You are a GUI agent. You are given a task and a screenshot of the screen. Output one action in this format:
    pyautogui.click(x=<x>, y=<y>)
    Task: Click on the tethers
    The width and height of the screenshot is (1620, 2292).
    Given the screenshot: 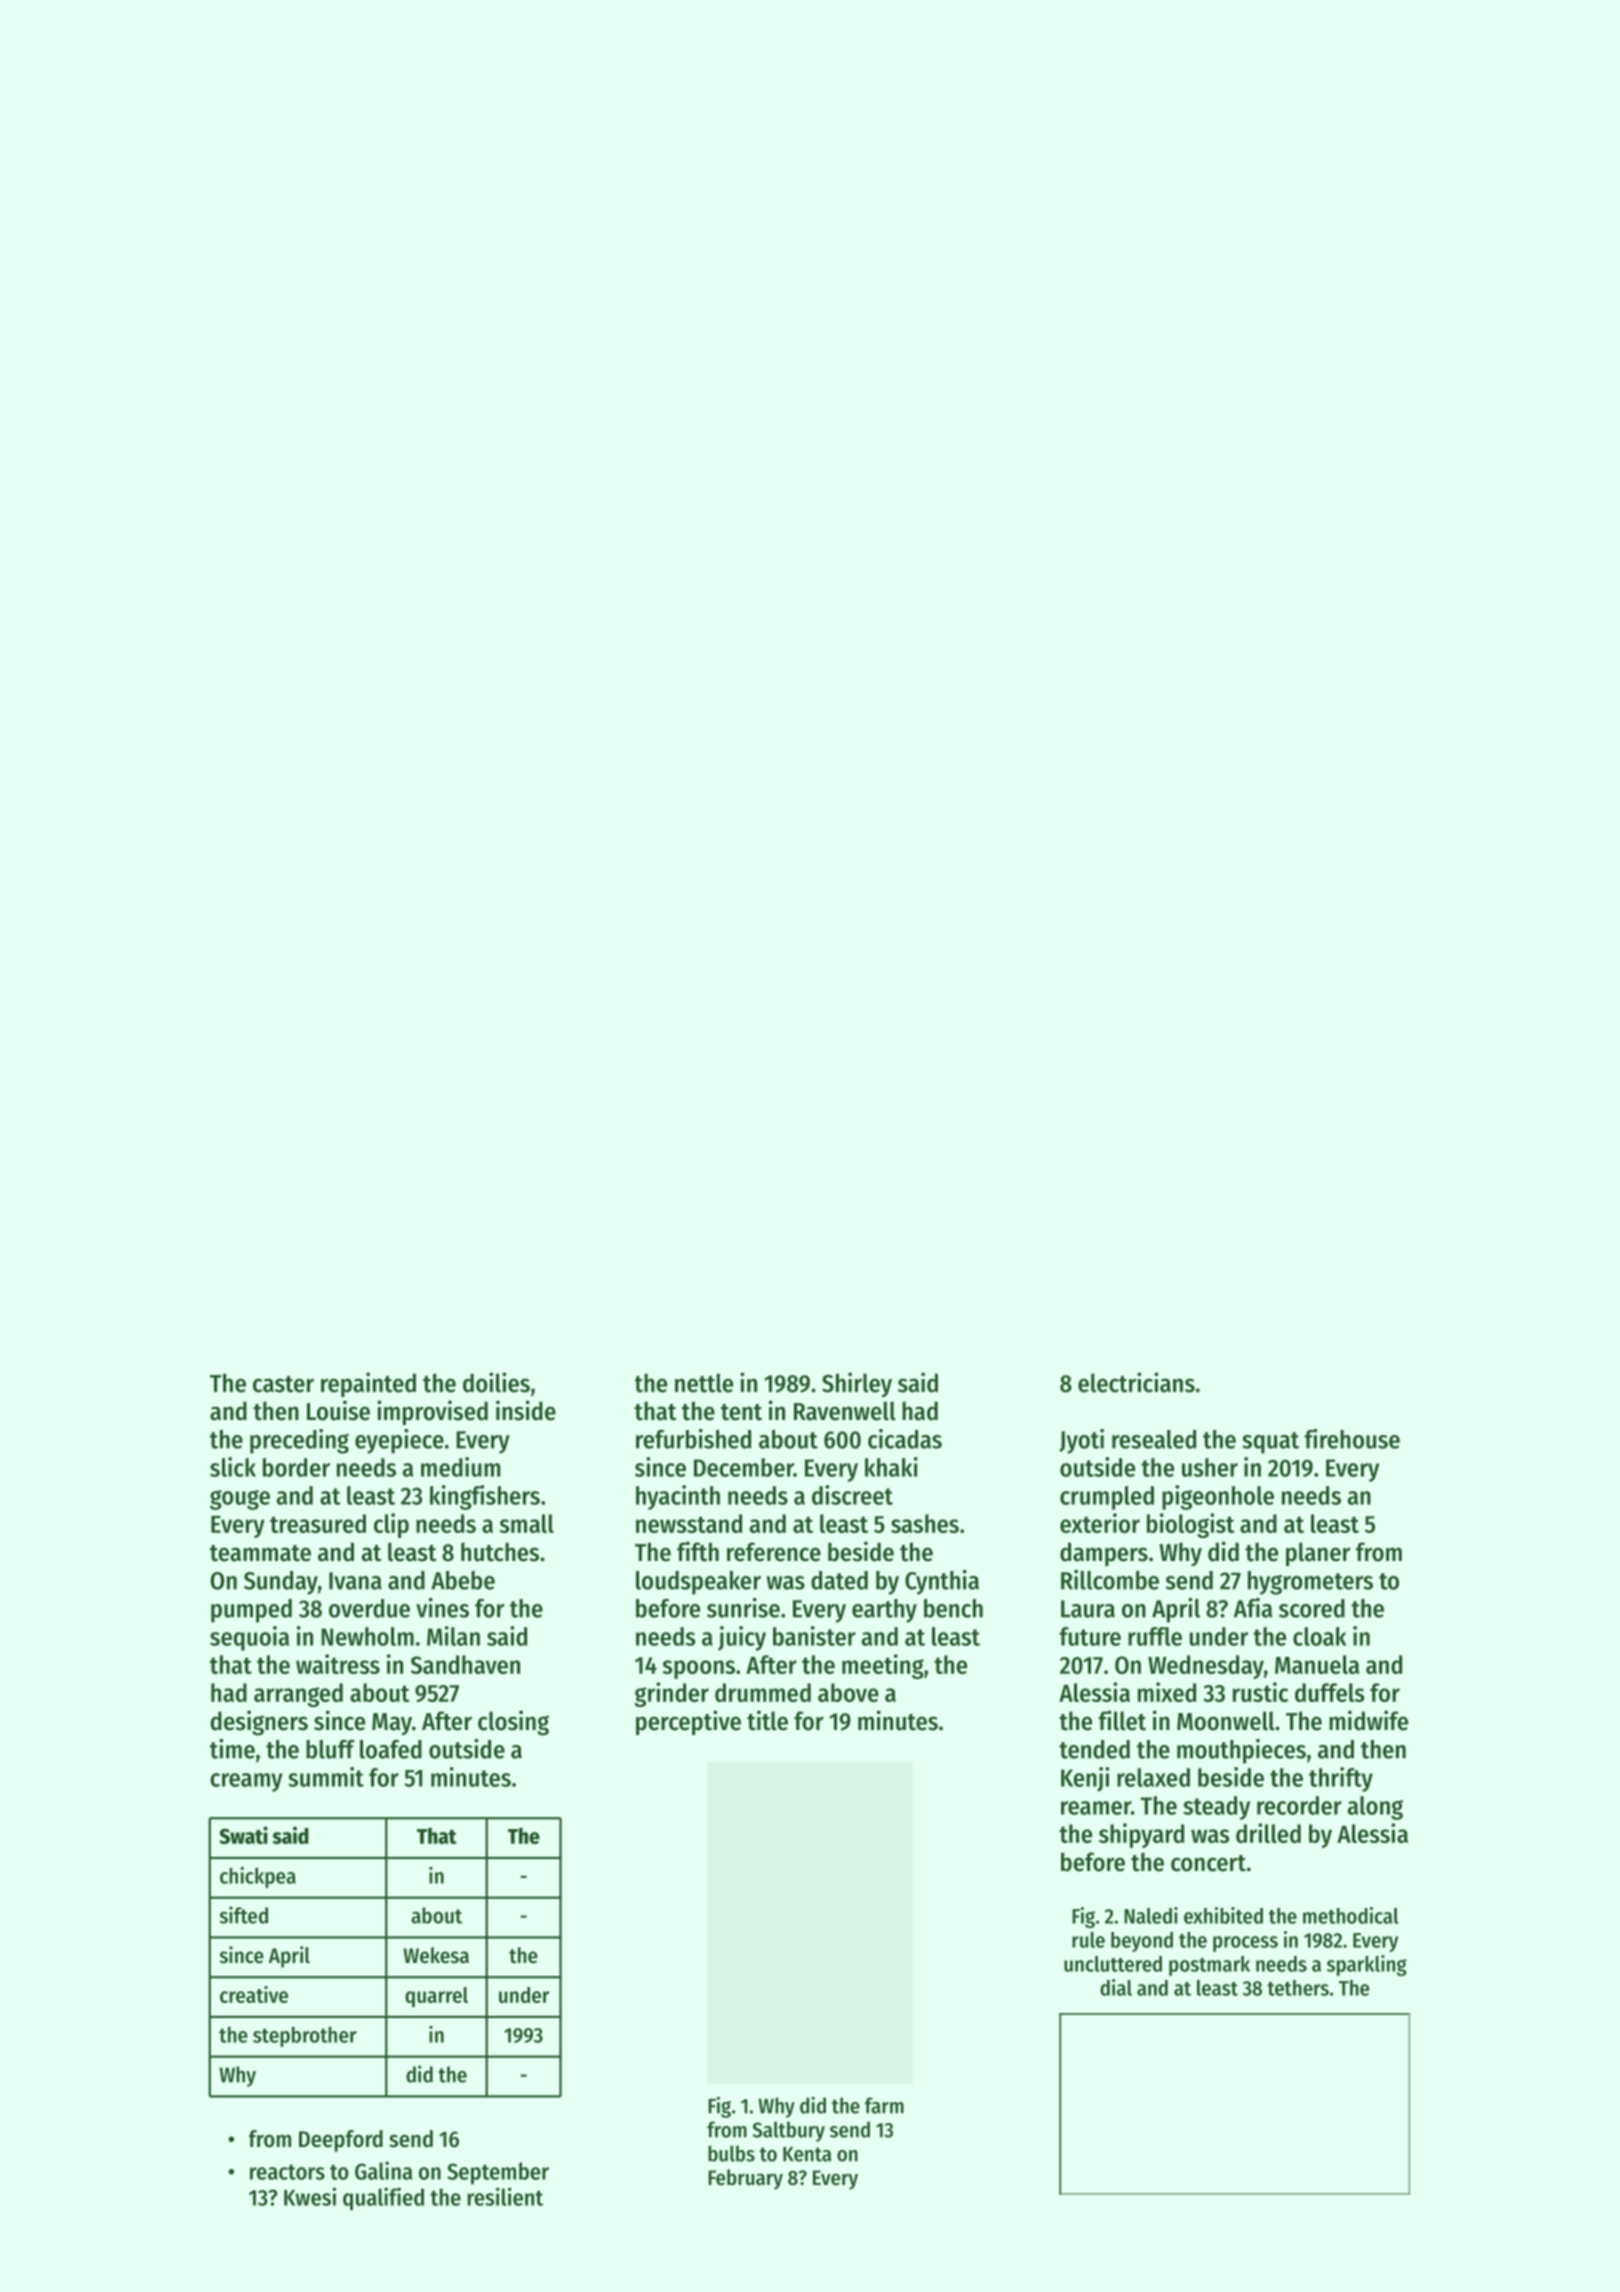 What is the action you would take?
    pyautogui.click(x=1298, y=1988)
